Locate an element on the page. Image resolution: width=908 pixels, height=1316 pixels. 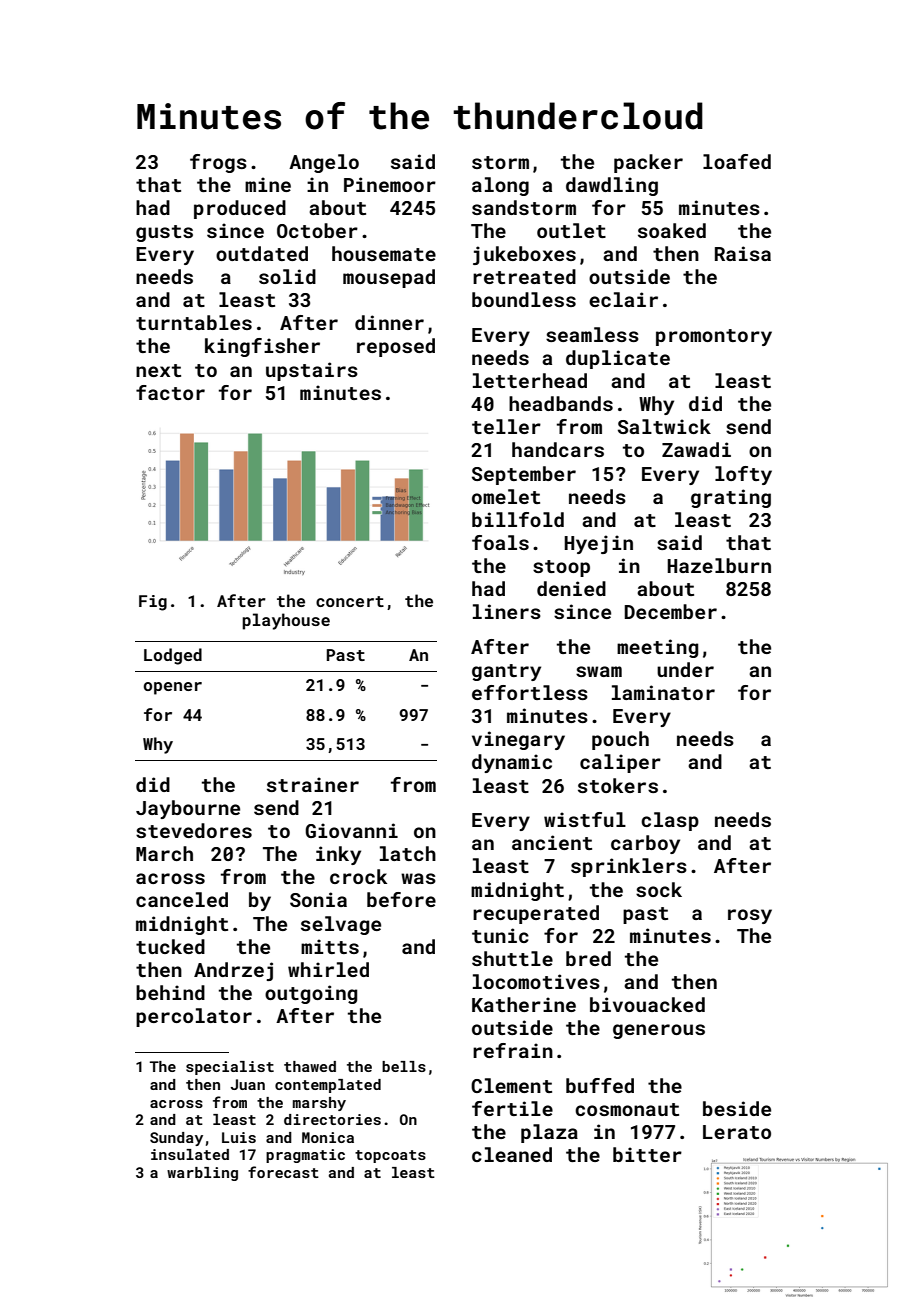
reposed is located at coordinates (396, 347).
